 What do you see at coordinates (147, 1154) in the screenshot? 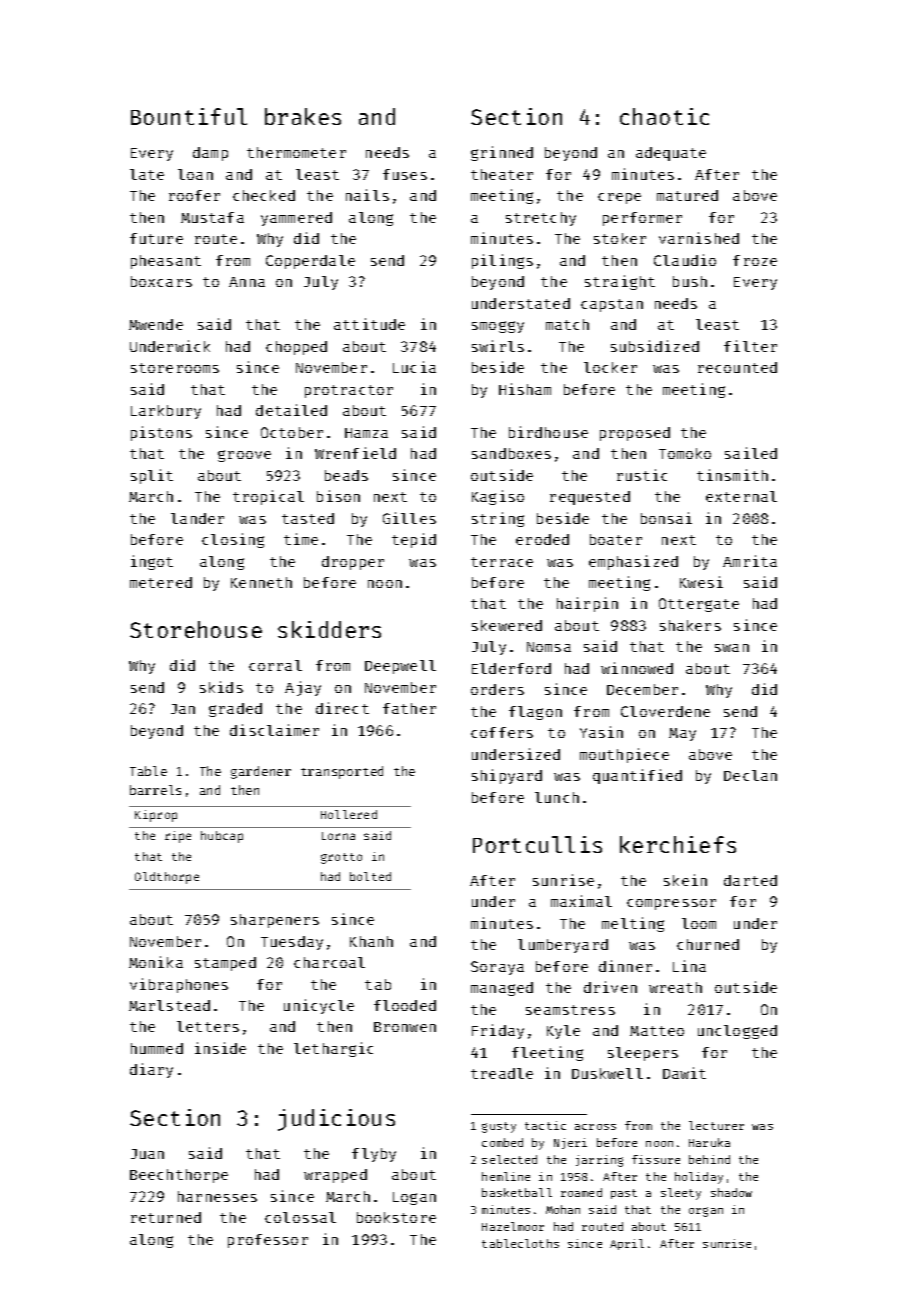
I see `Juan` at bounding box center [147, 1154].
